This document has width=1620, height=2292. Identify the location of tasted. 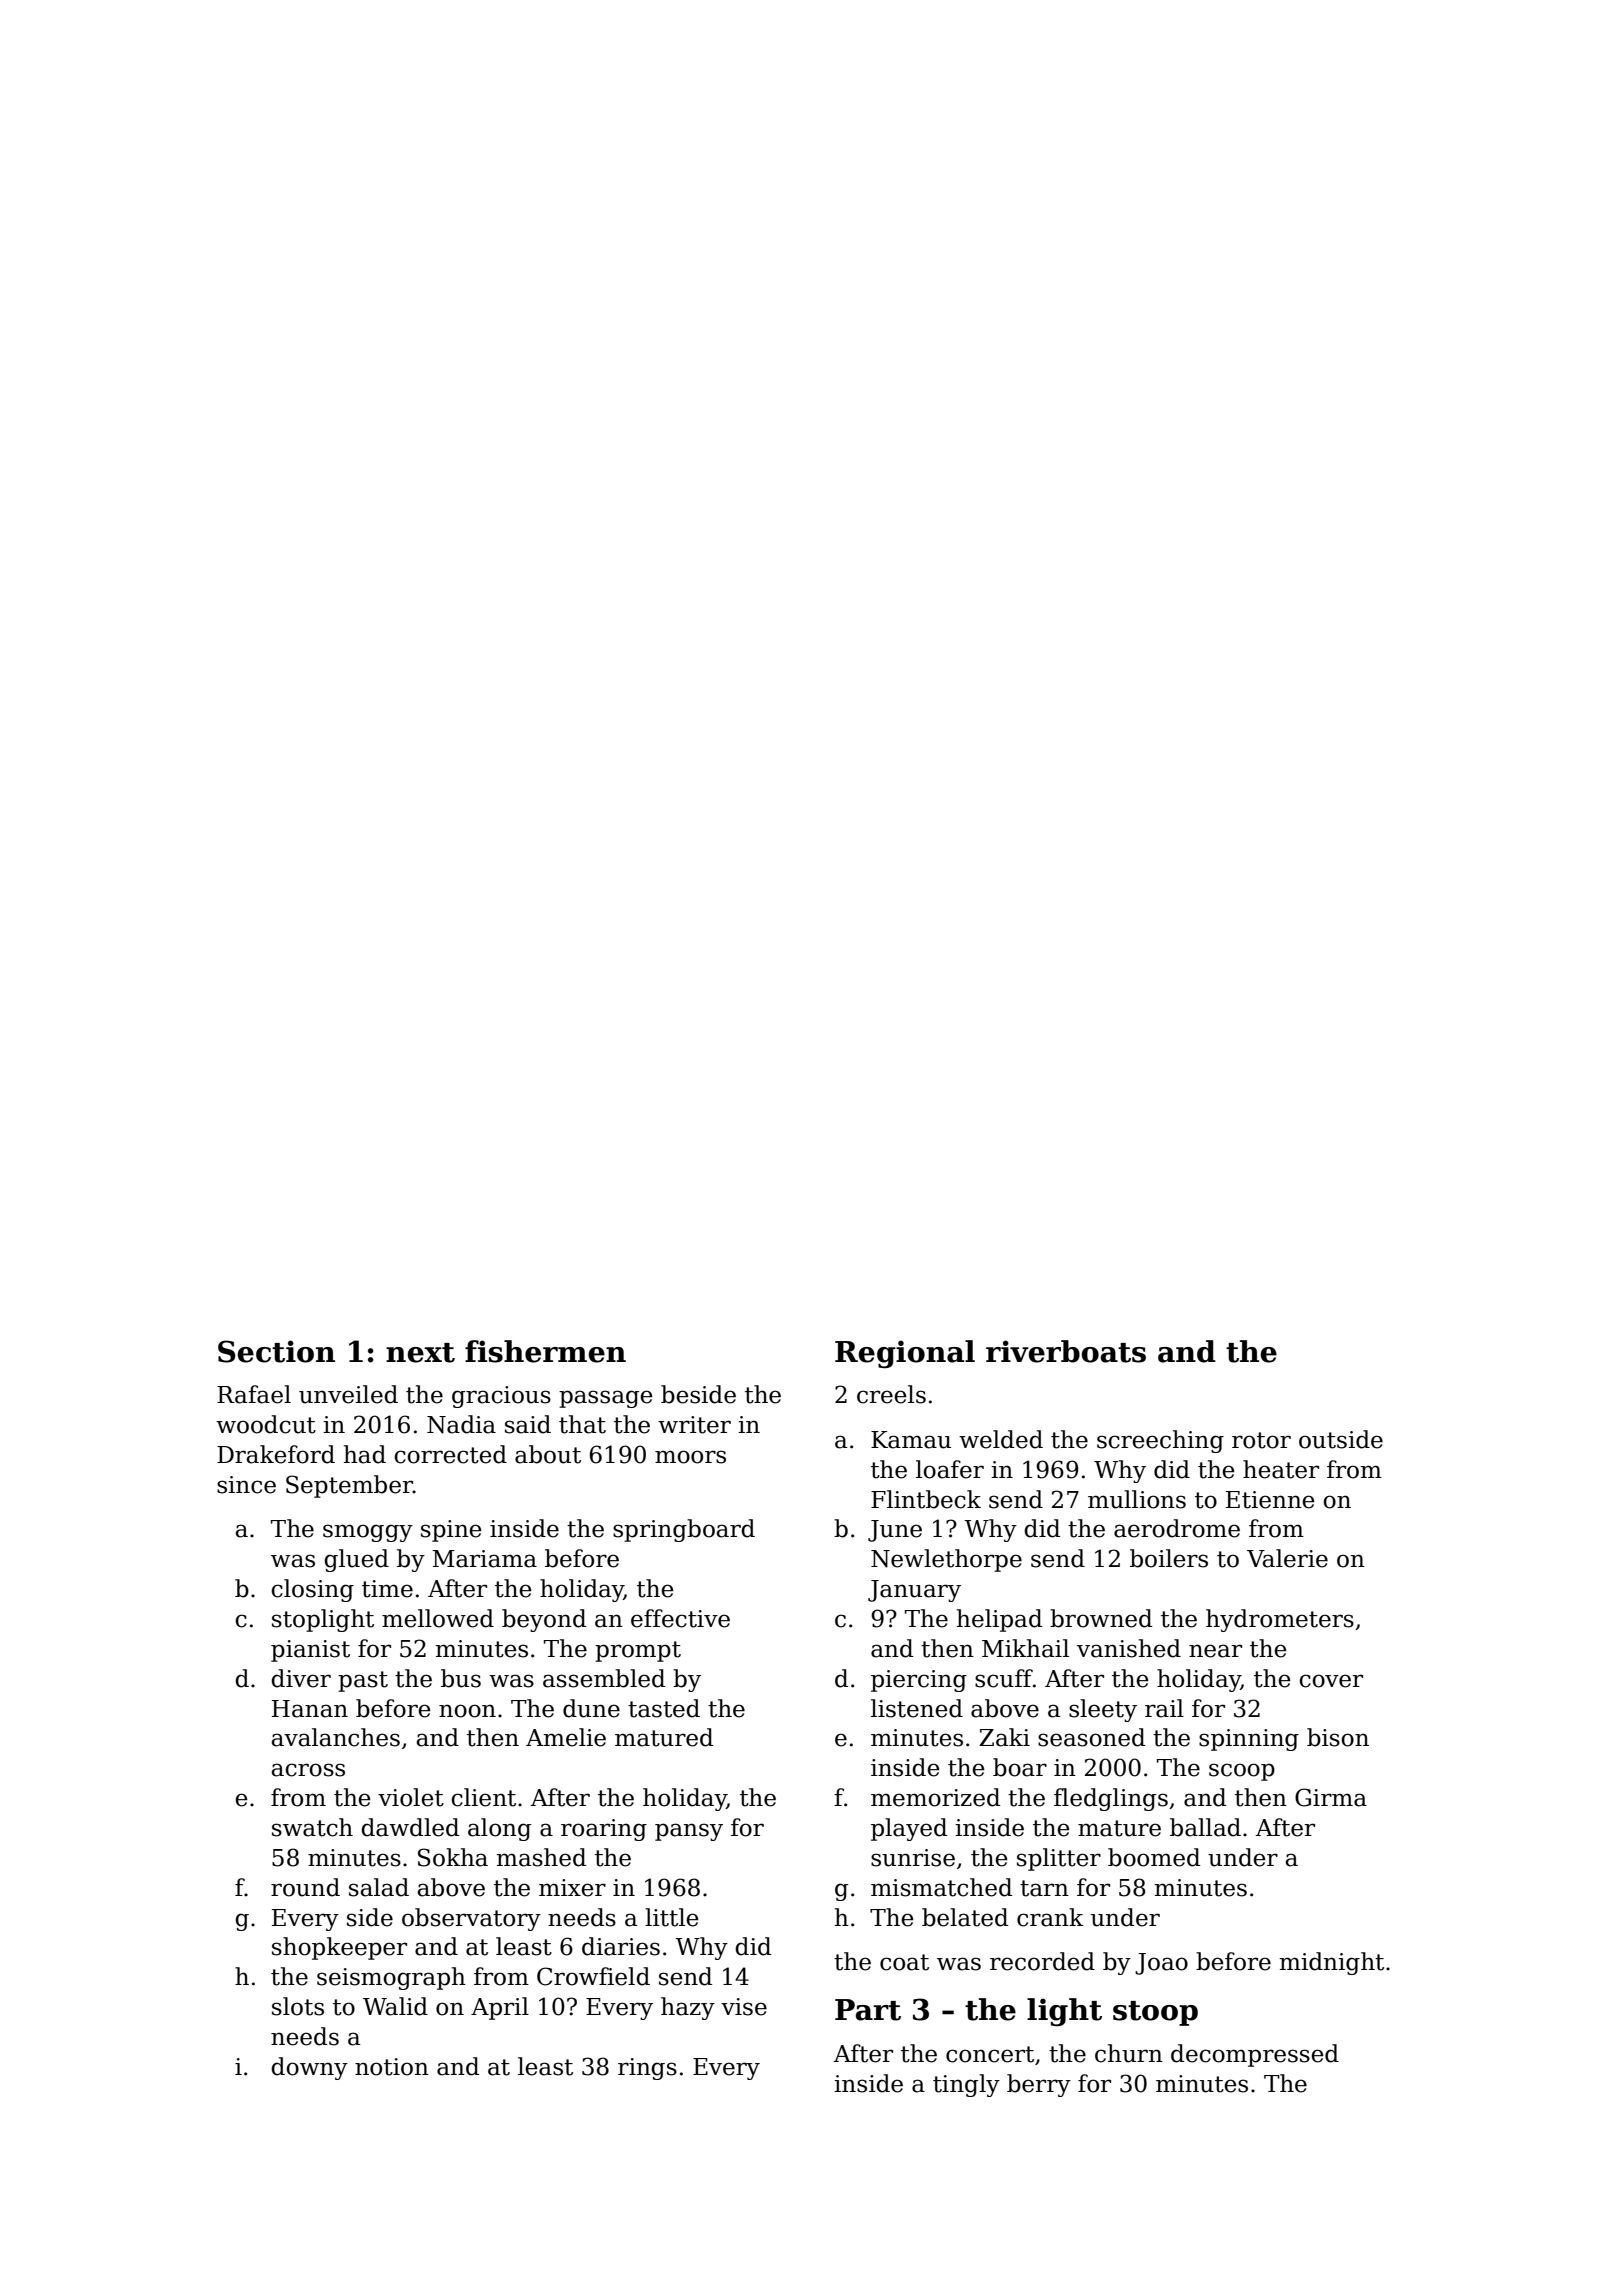
(664, 1708).
